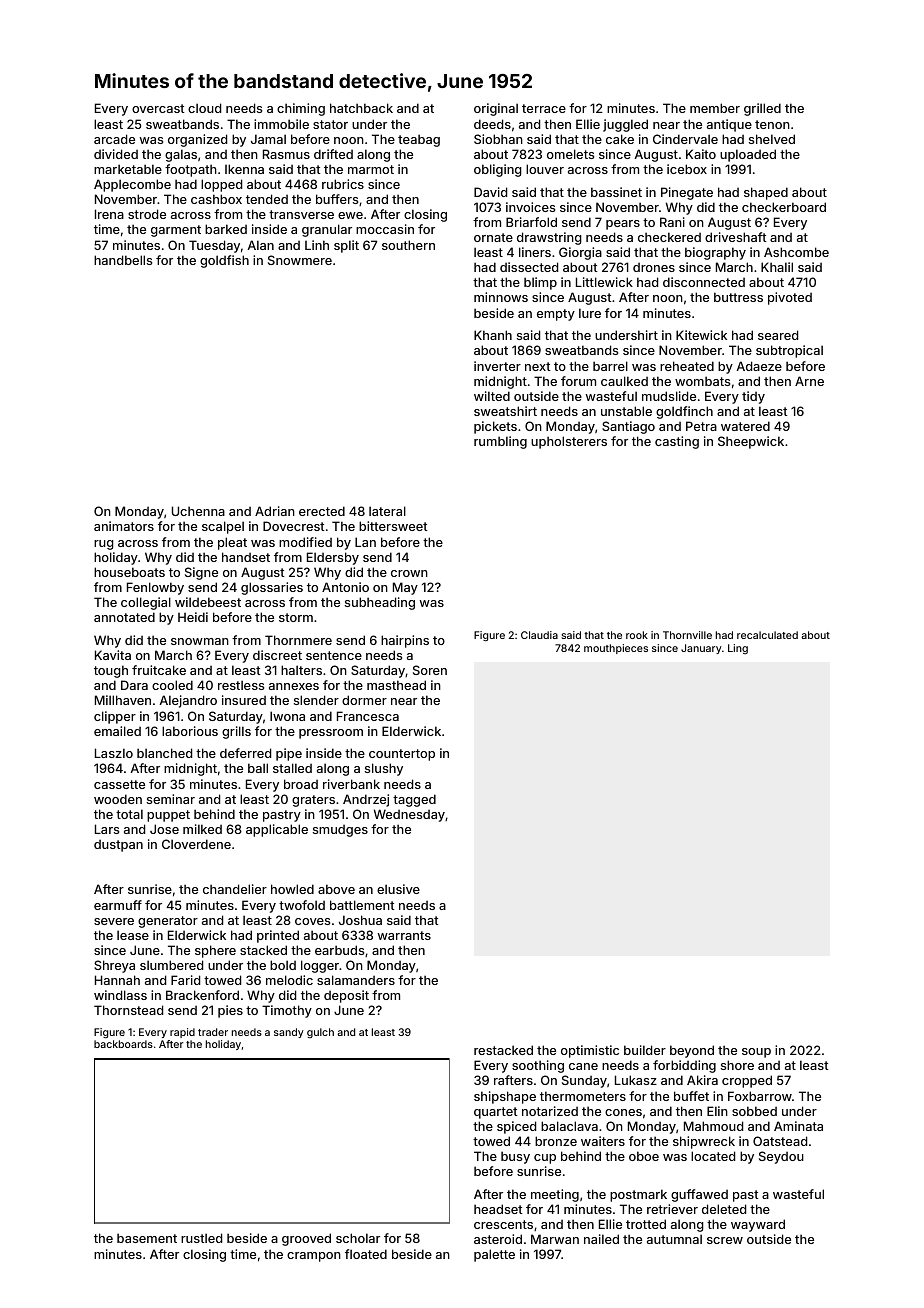  Describe the element at coordinates (759, 366) in the screenshot. I see `Adaeze` at that location.
